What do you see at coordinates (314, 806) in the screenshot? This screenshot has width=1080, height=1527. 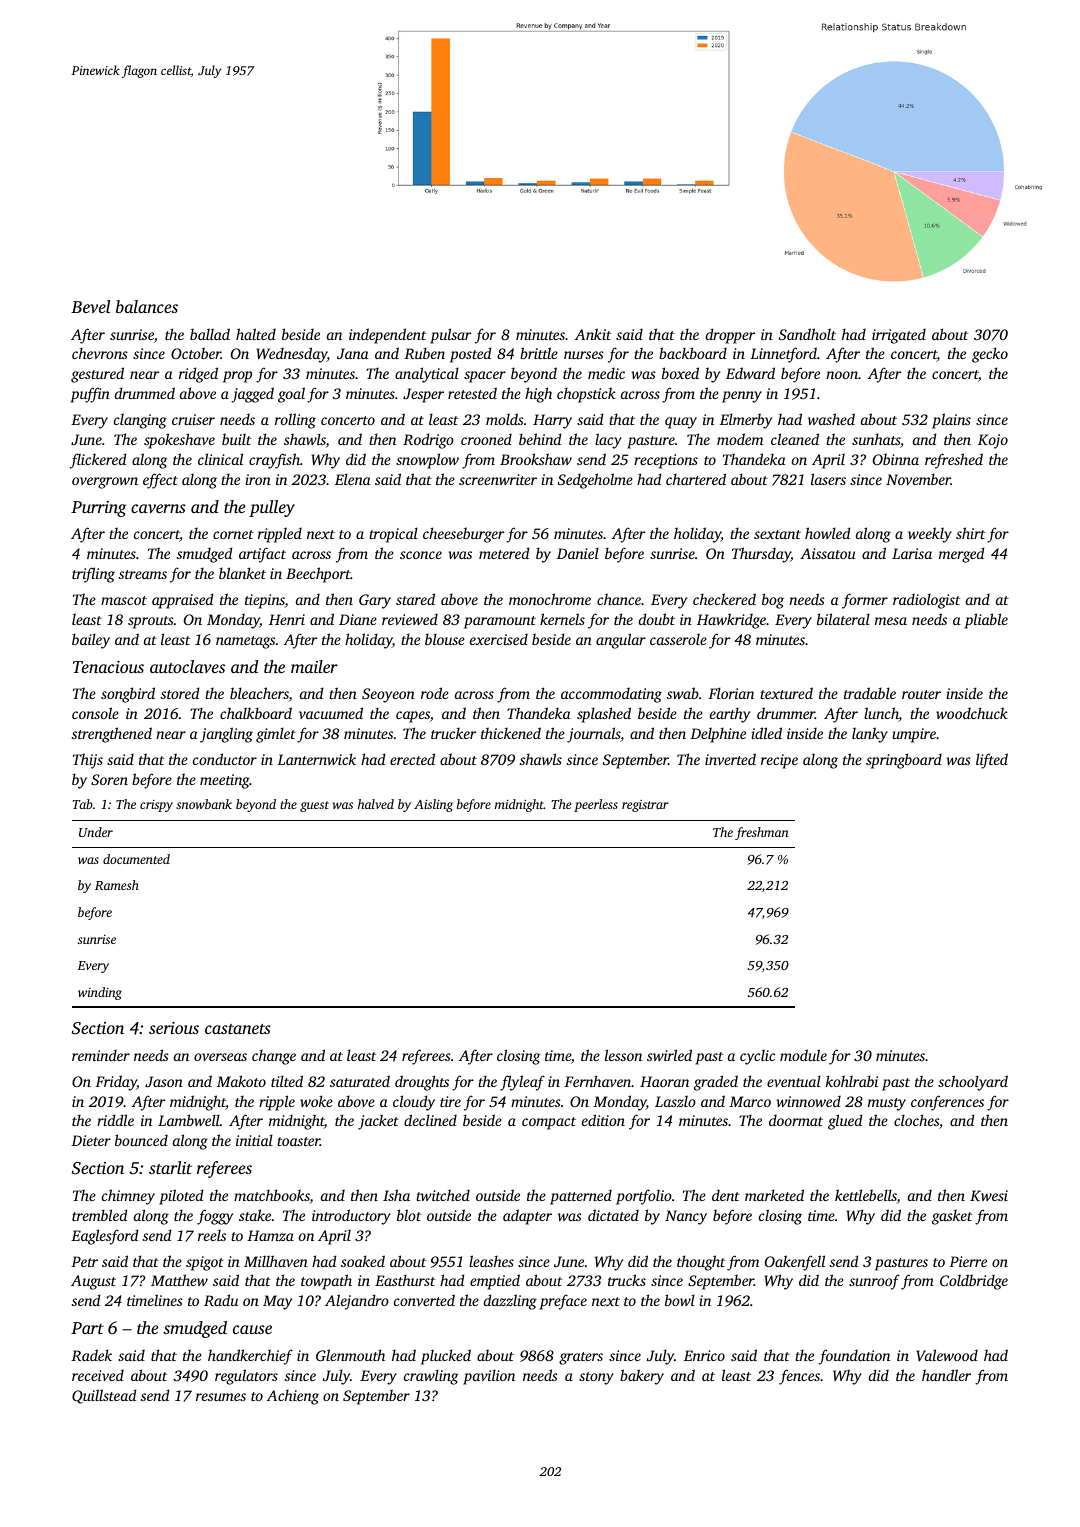 I see `guest` at bounding box center [314, 806].
